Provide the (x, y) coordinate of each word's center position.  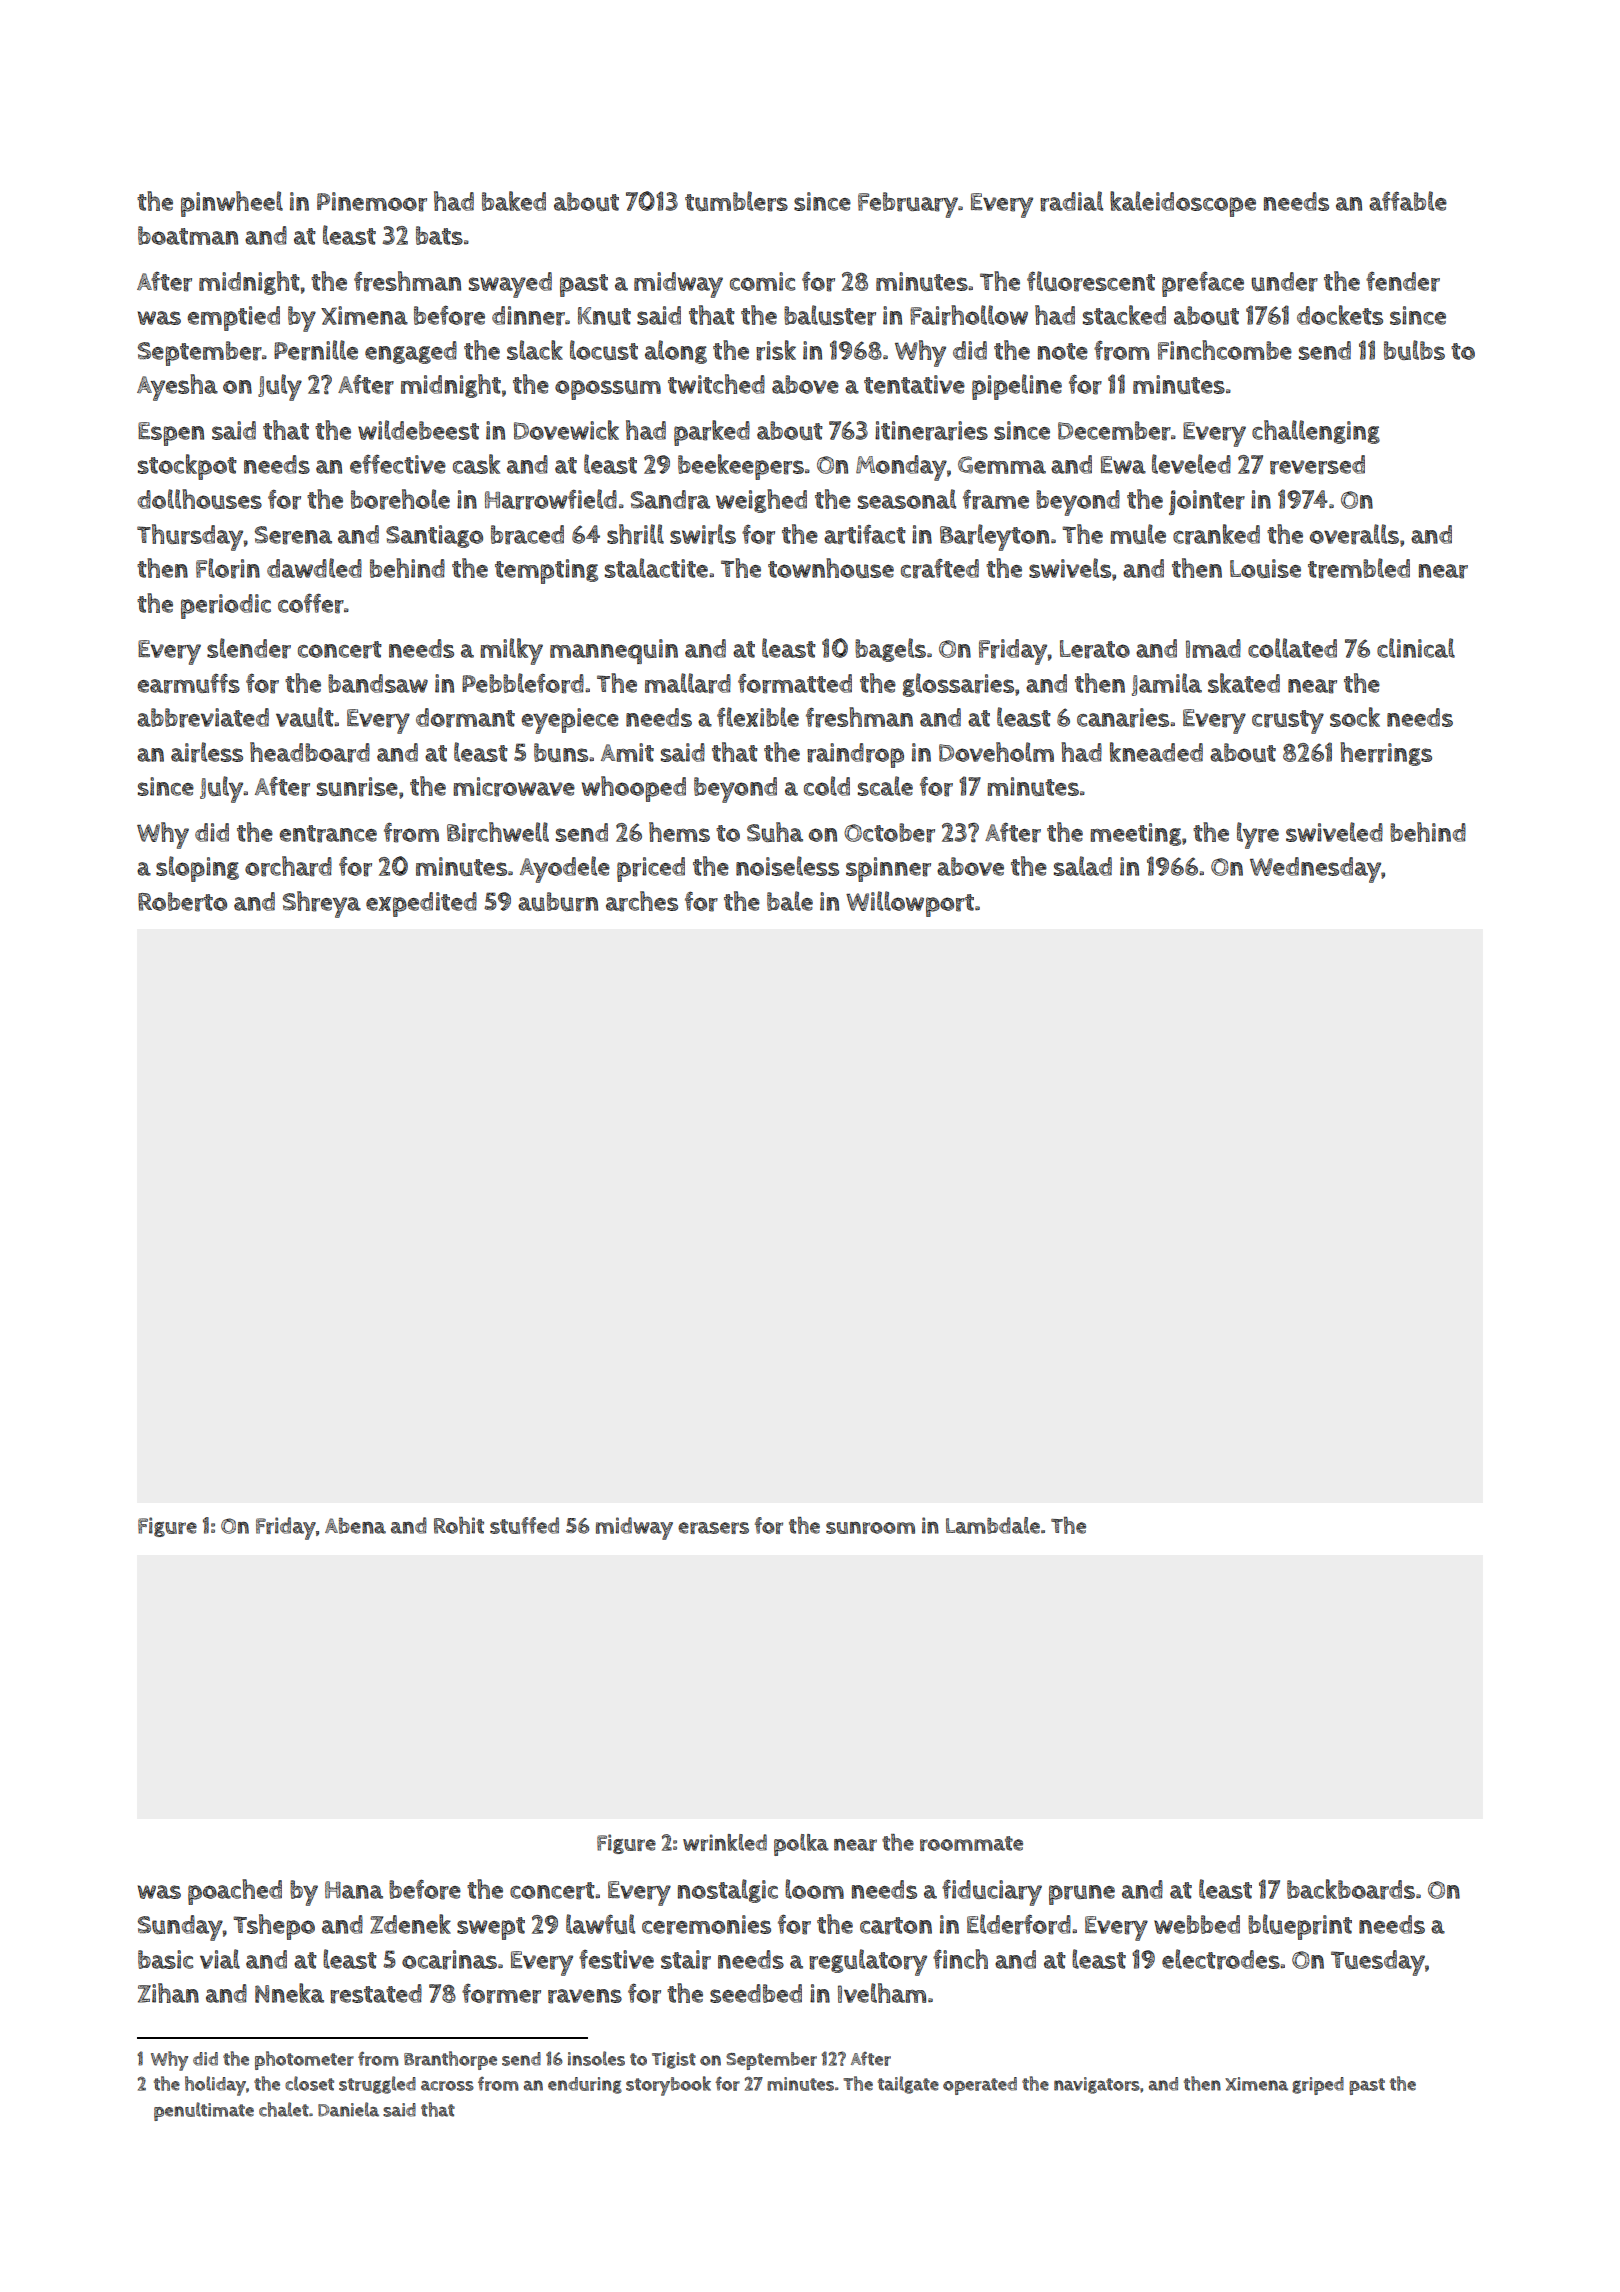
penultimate (204, 2111)
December (1114, 431)
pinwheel (232, 204)
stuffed (524, 1525)
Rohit (459, 1525)
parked (712, 433)
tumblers (736, 201)
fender (1403, 282)
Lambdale (993, 1525)
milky (511, 651)
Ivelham (882, 1993)
